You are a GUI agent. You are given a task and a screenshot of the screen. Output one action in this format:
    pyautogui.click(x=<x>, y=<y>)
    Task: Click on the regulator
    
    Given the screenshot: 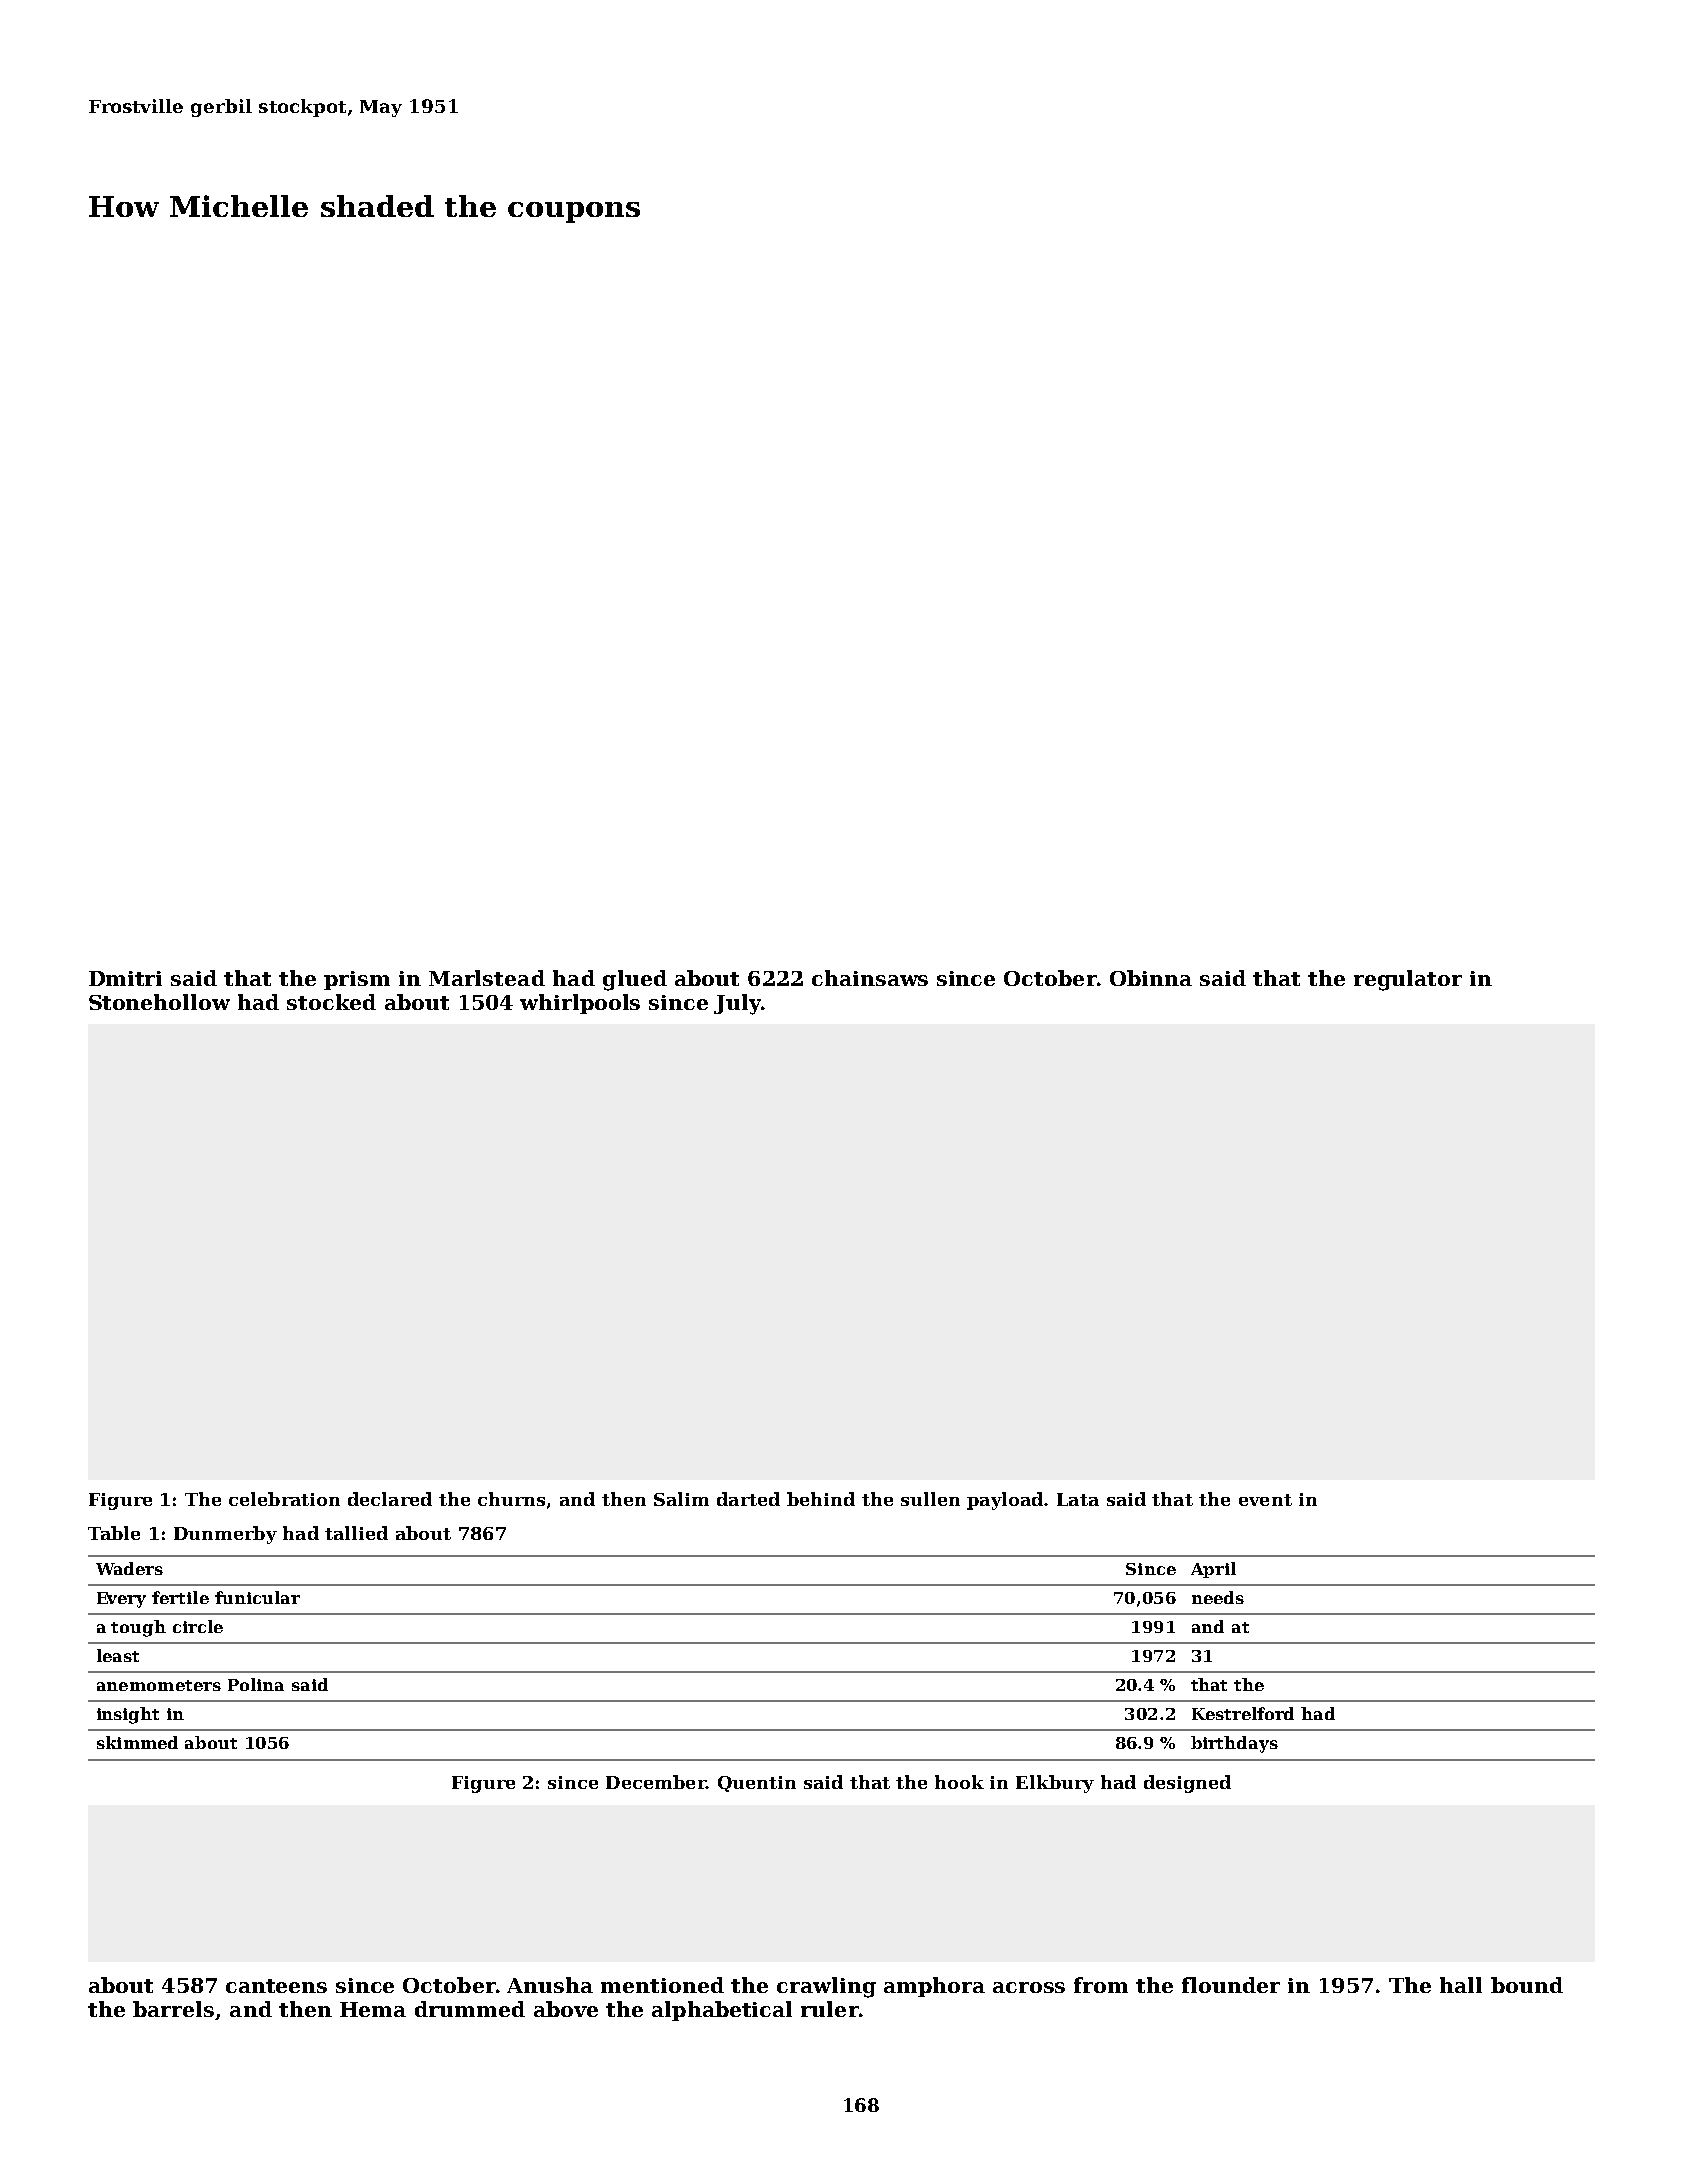 What is the action you would take?
    pyautogui.click(x=1408, y=980)
